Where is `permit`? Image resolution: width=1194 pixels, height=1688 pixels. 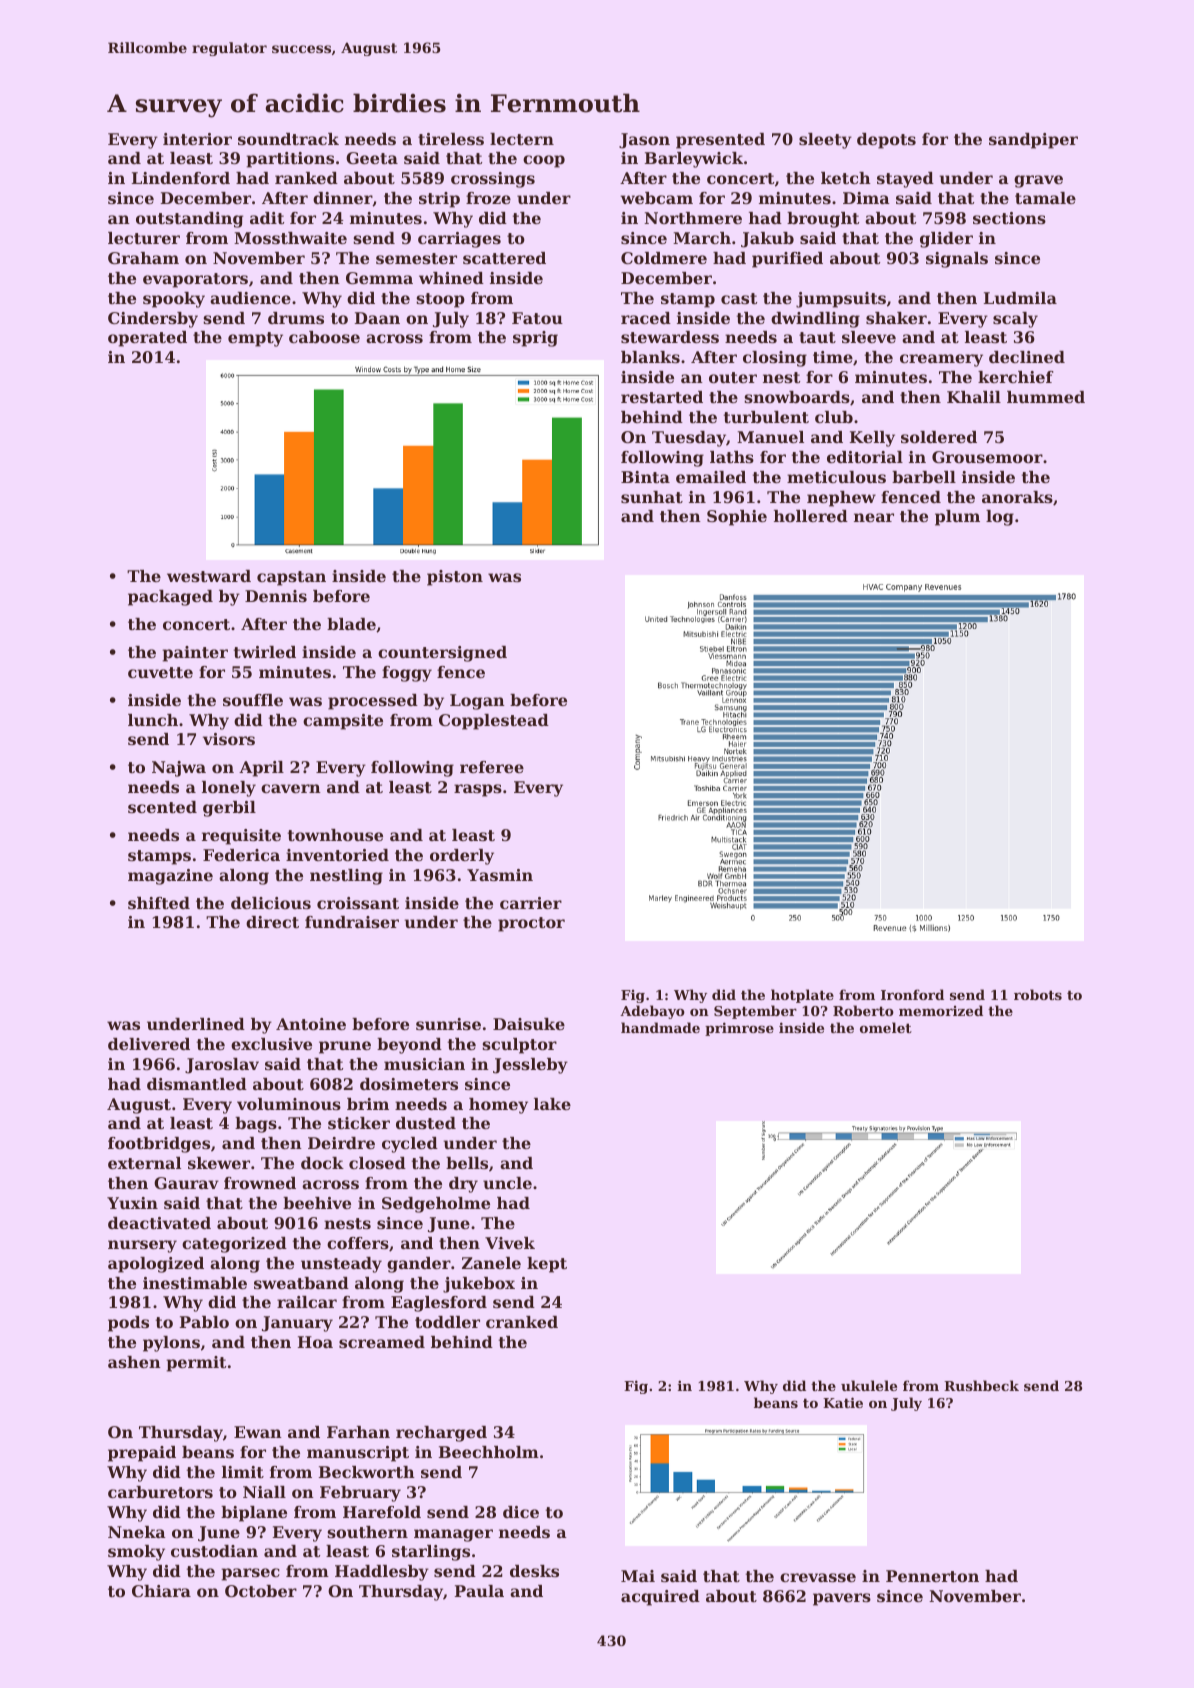
permit is located at coordinates (196, 1364).
